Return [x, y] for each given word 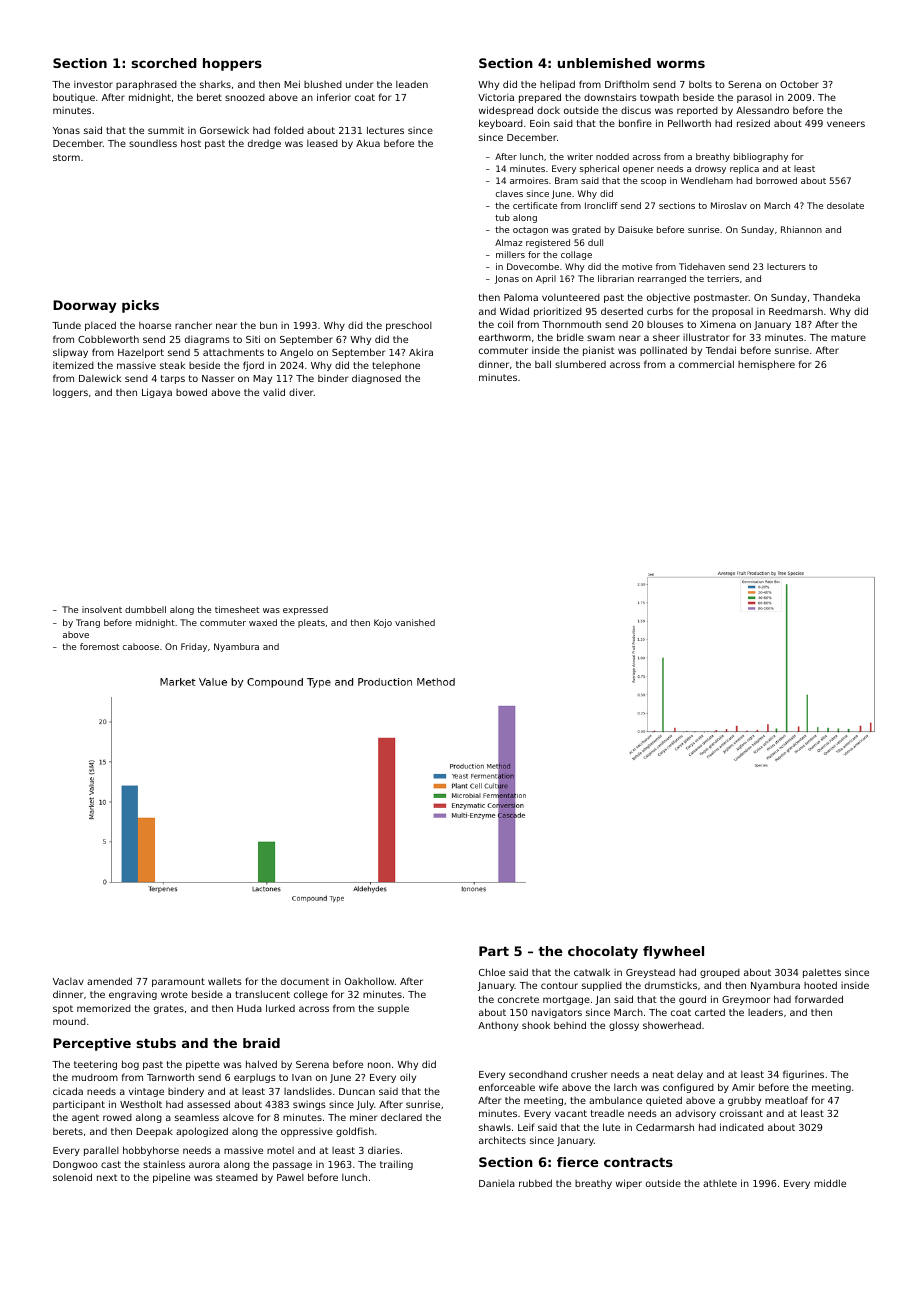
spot [63, 1009]
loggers [70, 393]
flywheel [673, 952]
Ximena [718, 324]
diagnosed [376, 379]
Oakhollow [369, 981]
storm [66, 157]
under [359, 84]
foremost [99, 646]
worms [681, 64]
